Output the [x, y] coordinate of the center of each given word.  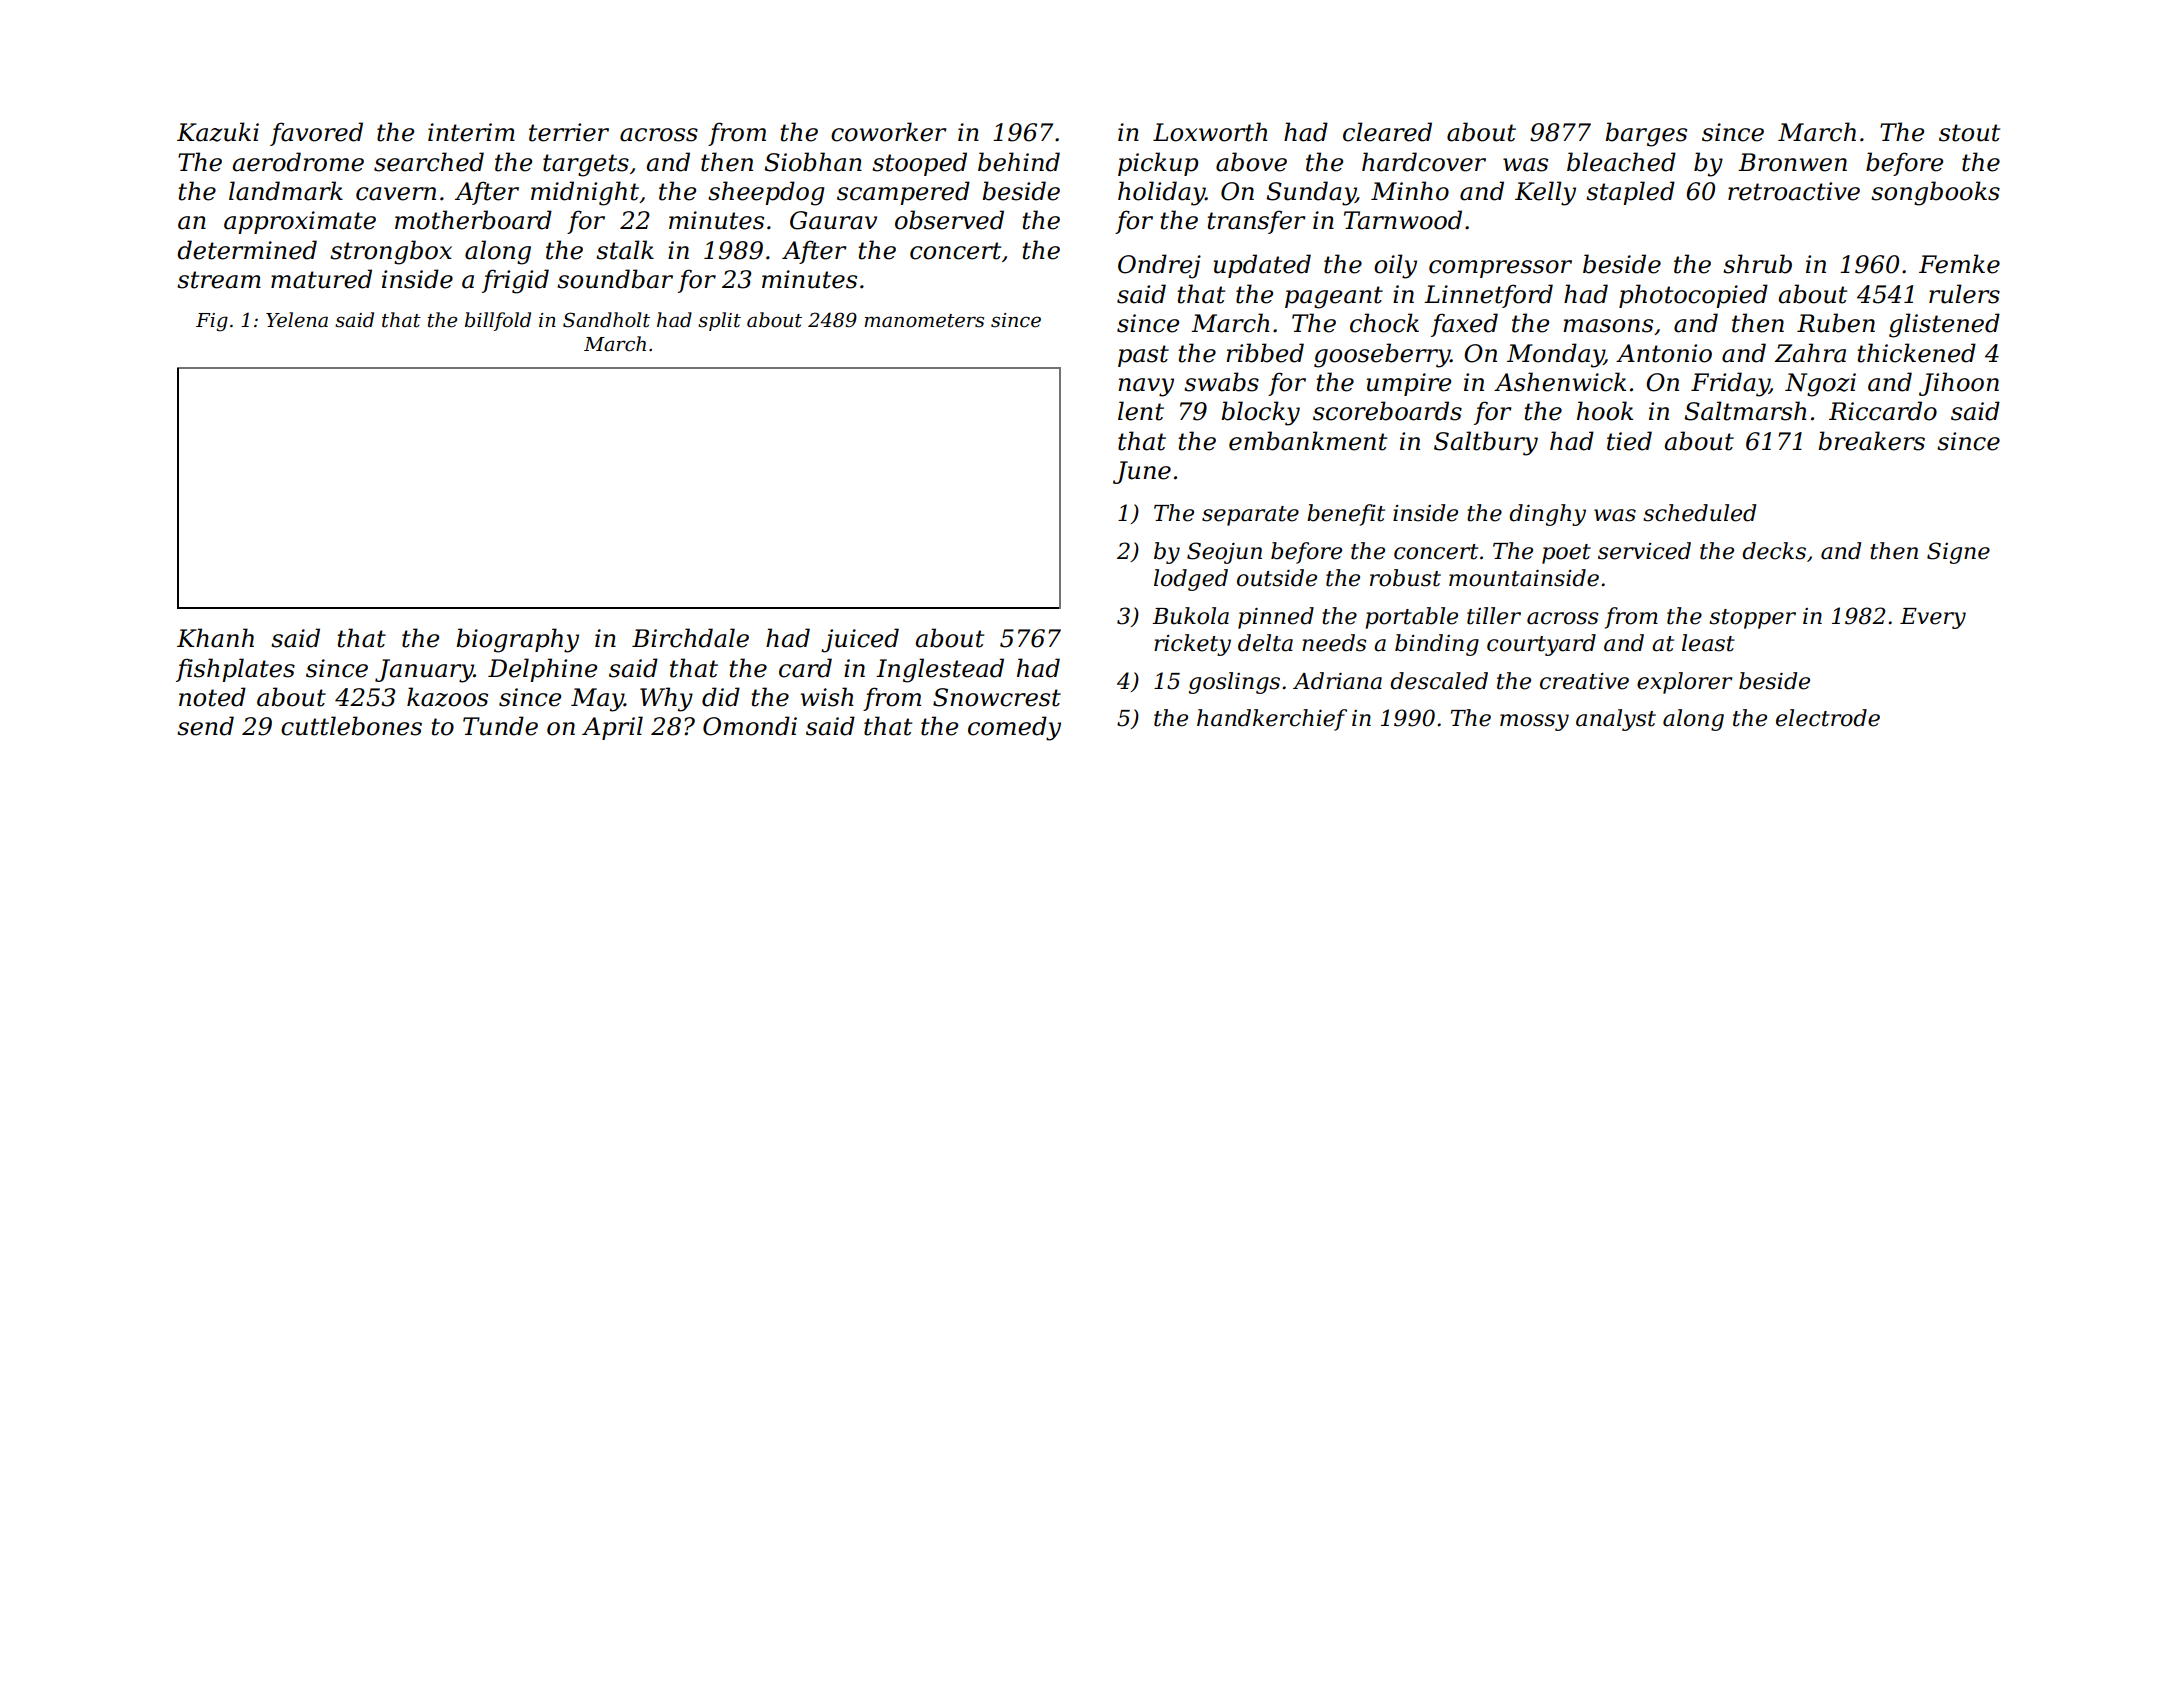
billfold [498, 321]
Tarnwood [1403, 220]
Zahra [1810, 353]
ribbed [1265, 353]
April [612, 728]
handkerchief [1272, 720]
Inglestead [940, 670]
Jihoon [1959, 384]
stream [219, 280]
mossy [1534, 722]
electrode [1828, 718]
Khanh [215, 638]
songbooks [1935, 193]
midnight [585, 193]
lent [1141, 411]
